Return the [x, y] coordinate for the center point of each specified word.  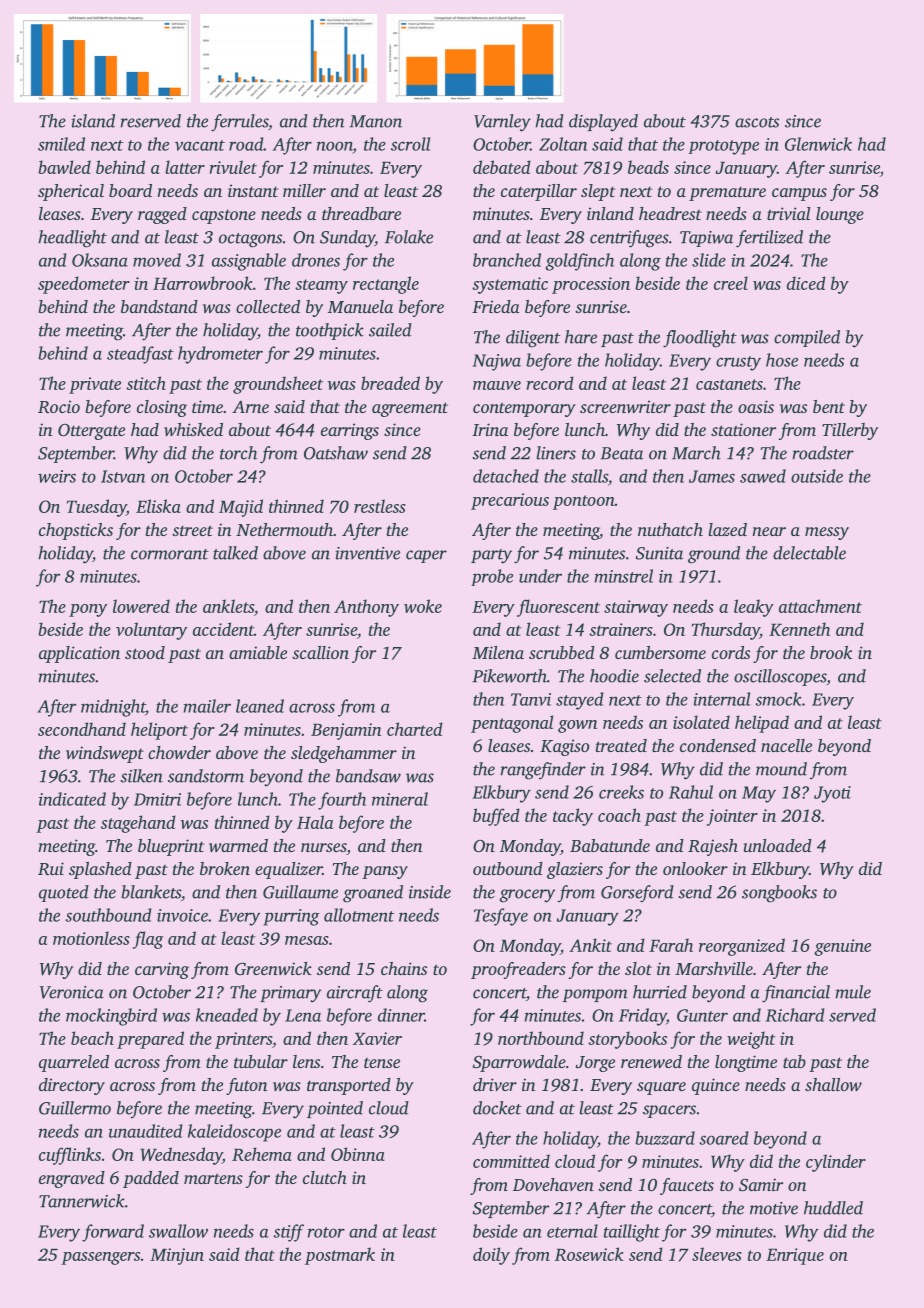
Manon [375, 121]
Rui [51, 868]
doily [491, 1256]
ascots [757, 122]
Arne [250, 407]
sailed [390, 330]
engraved [72, 1179]
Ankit [590, 945]
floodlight [700, 339]
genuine [843, 947]
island [93, 121]
